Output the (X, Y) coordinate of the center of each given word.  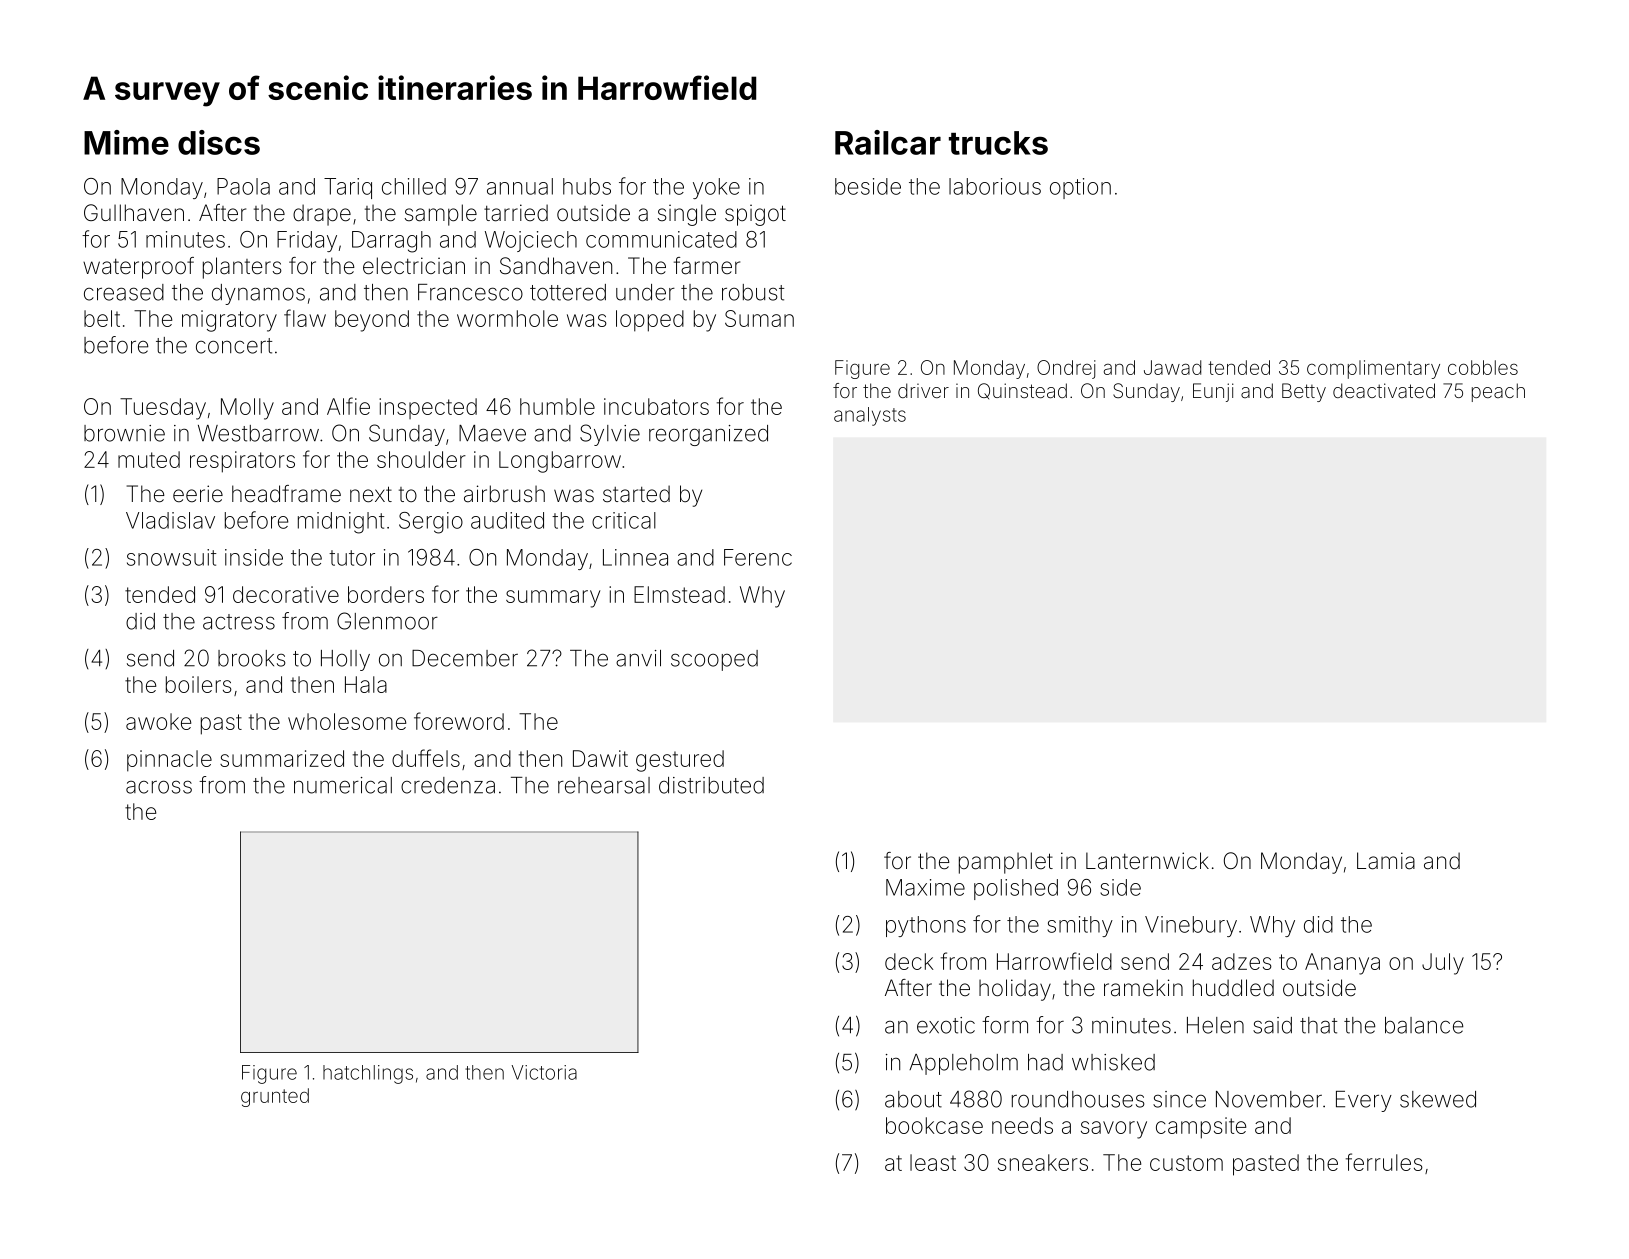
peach (1498, 392)
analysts (870, 416)
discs (219, 142)
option (1080, 188)
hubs (587, 186)
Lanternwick (1147, 861)
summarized (282, 758)
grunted (275, 1097)
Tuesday (163, 409)
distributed (711, 785)
